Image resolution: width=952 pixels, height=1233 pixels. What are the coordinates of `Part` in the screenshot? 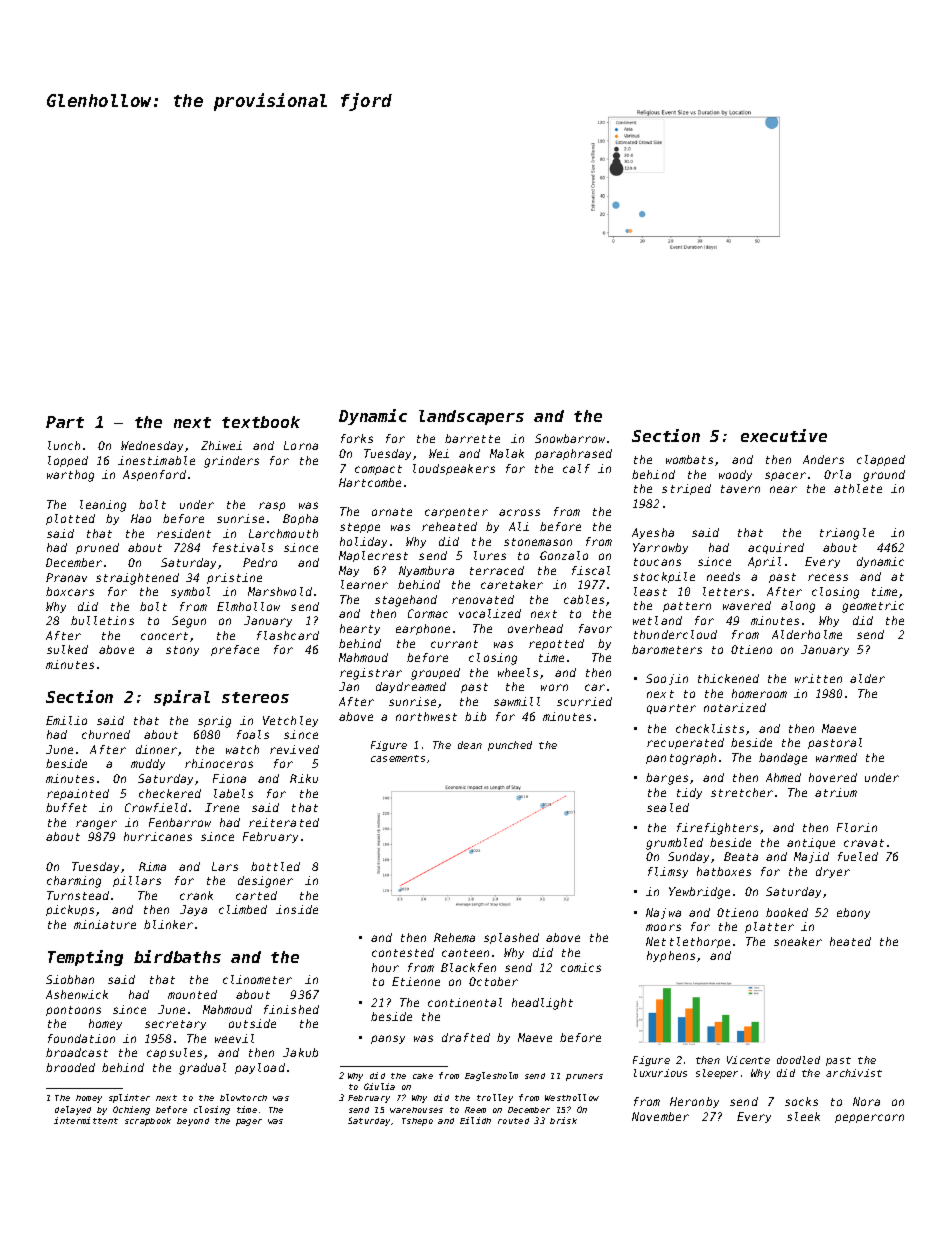 It's located at (65, 422).
